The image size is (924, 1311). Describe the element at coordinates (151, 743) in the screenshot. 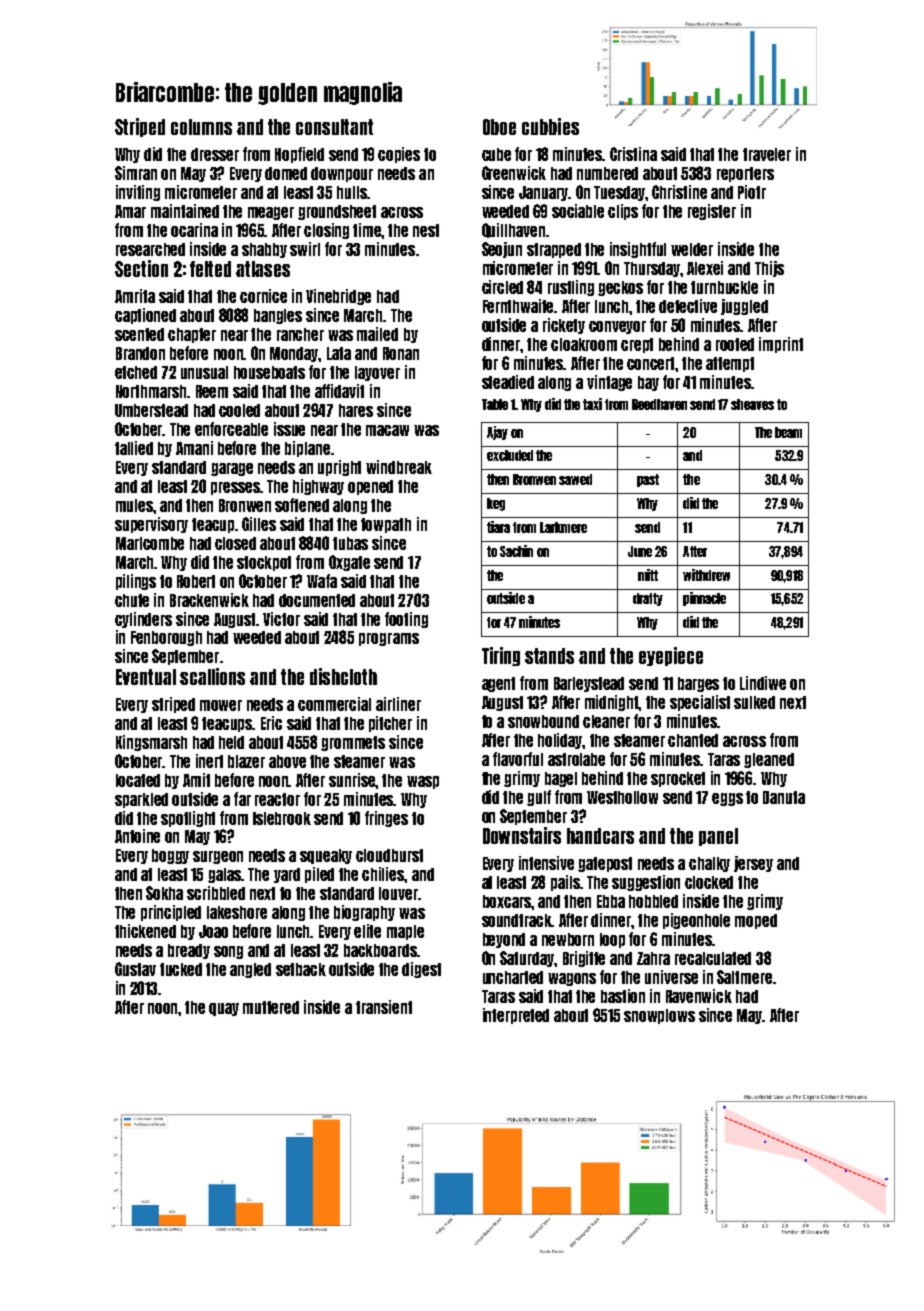

I see `Kingsmarsh` at that location.
